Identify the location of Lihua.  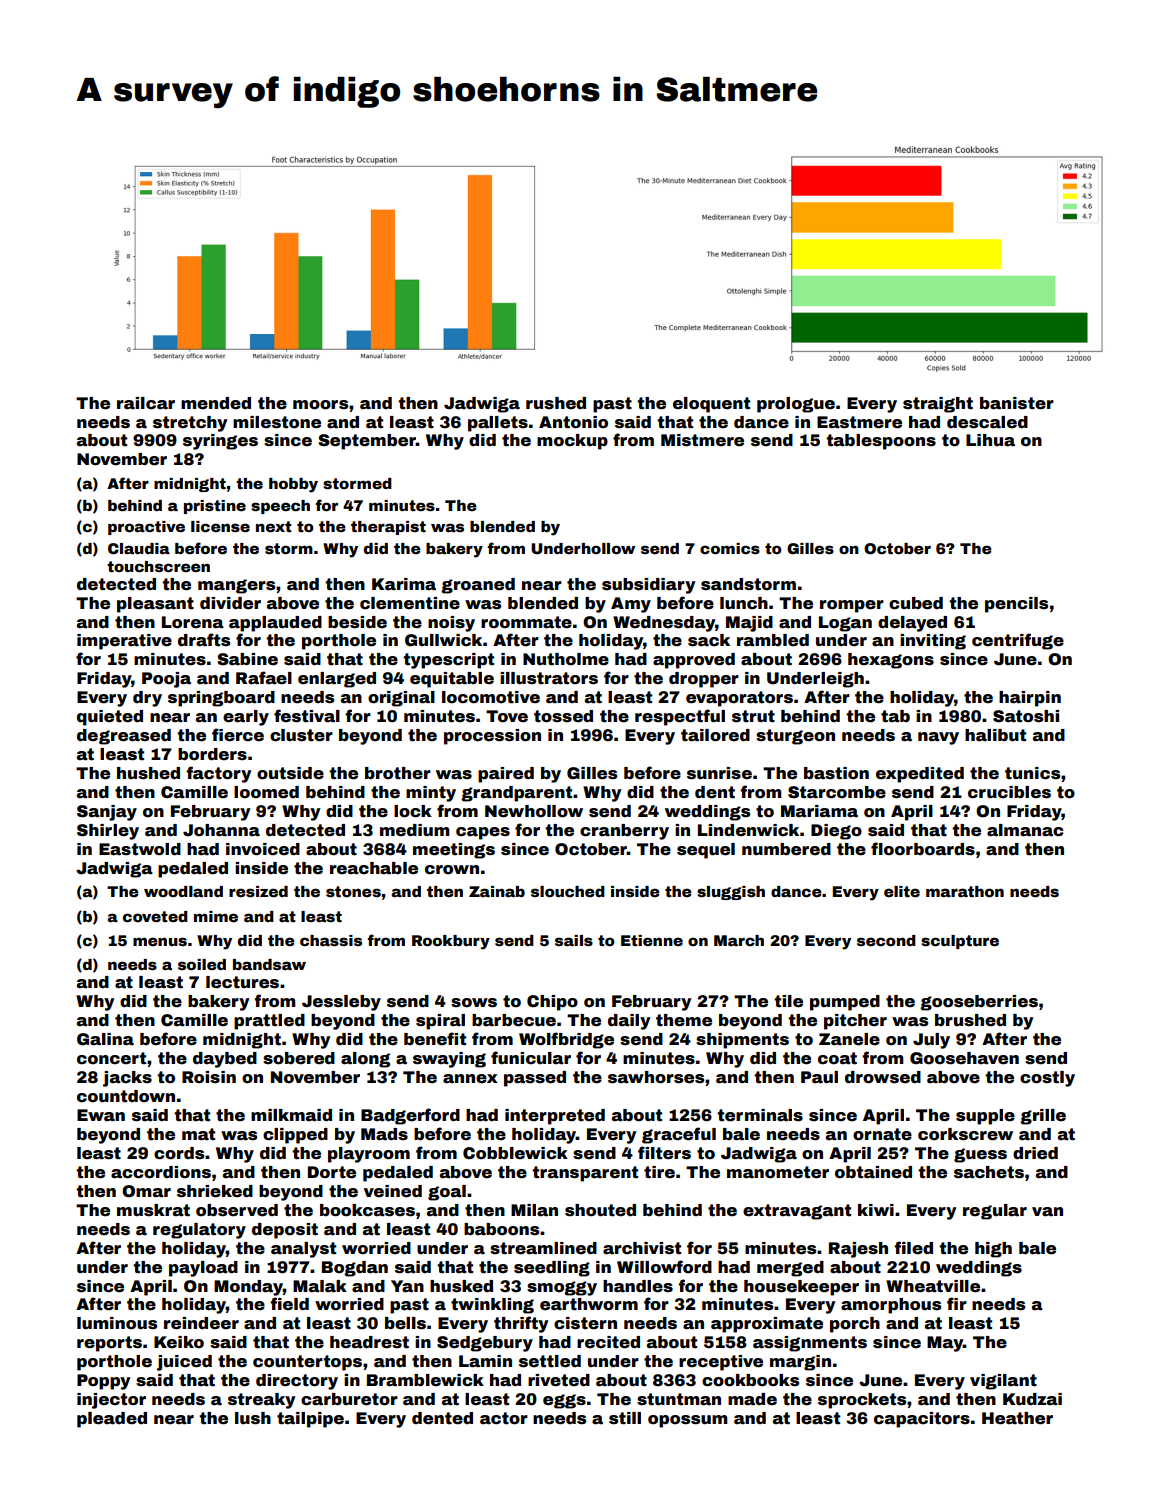
(990, 440).
